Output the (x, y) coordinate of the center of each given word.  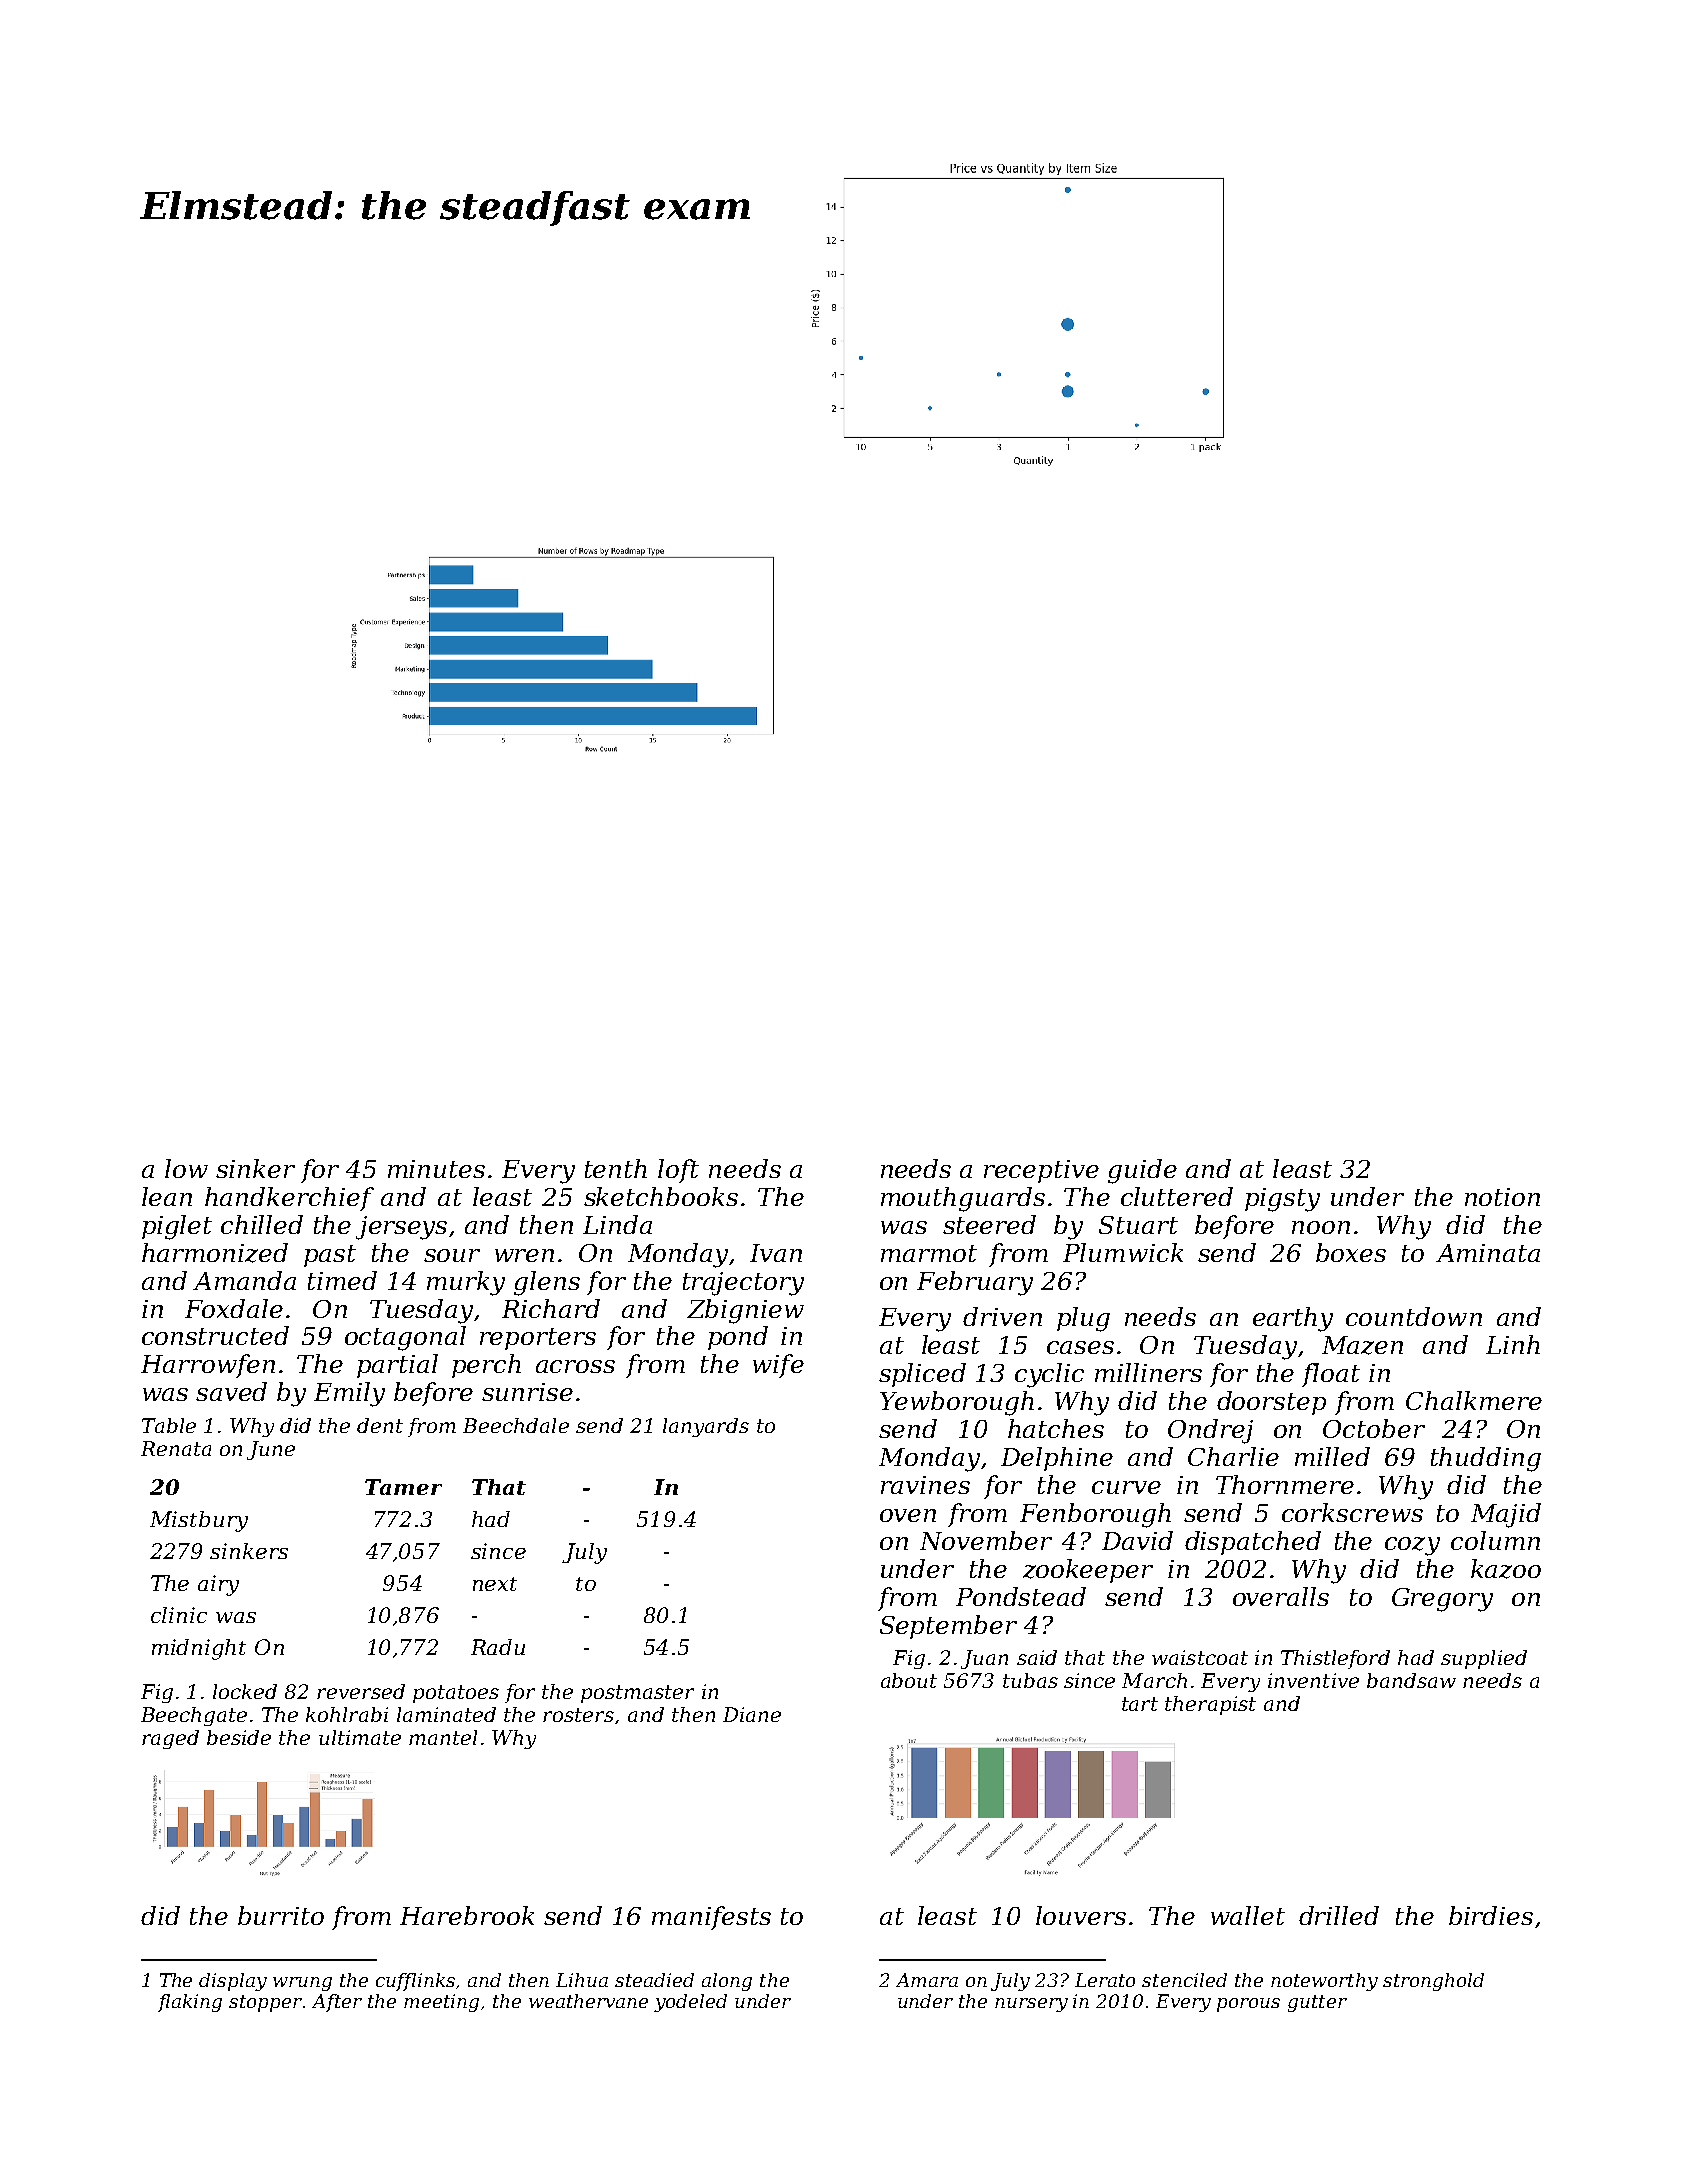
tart (1140, 1704)
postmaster (637, 1694)
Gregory (1442, 1600)
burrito (281, 1915)
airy (218, 1585)
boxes (1351, 1252)
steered (989, 1224)
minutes (436, 1169)
